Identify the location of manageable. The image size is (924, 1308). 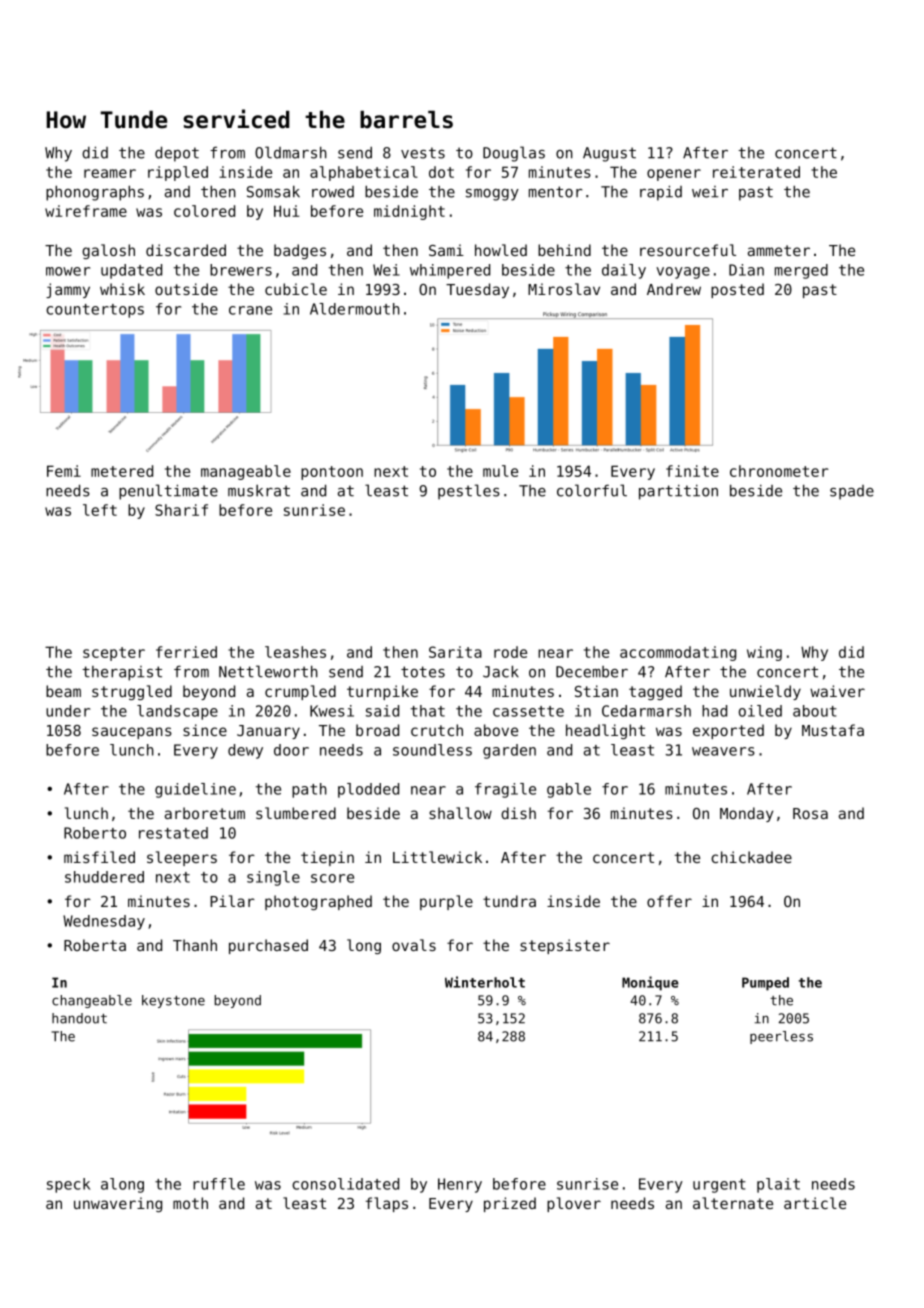
(246, 472).
